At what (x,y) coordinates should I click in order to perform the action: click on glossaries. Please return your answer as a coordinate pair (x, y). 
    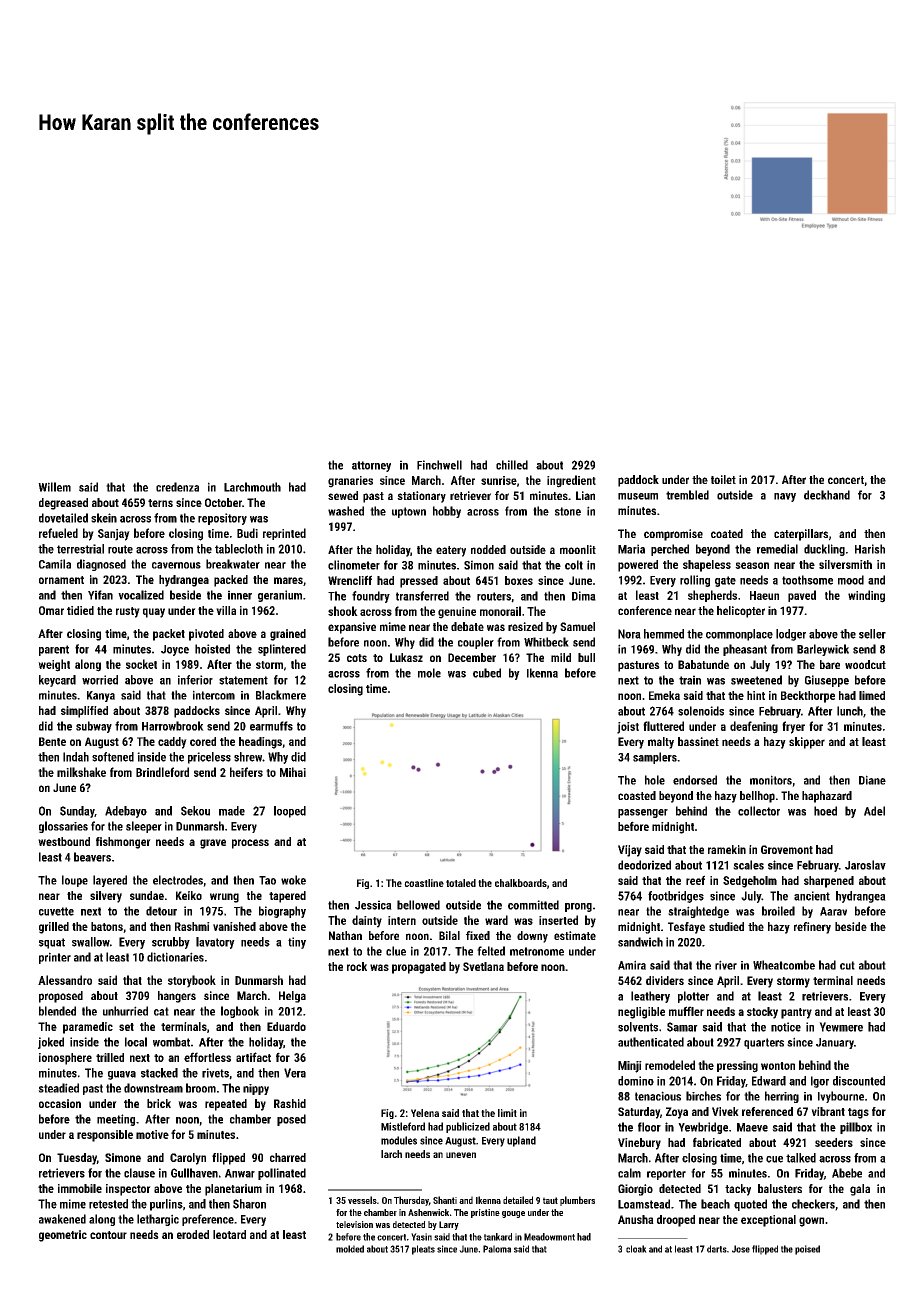
    Looking at the image, I should click on (63, 827).
